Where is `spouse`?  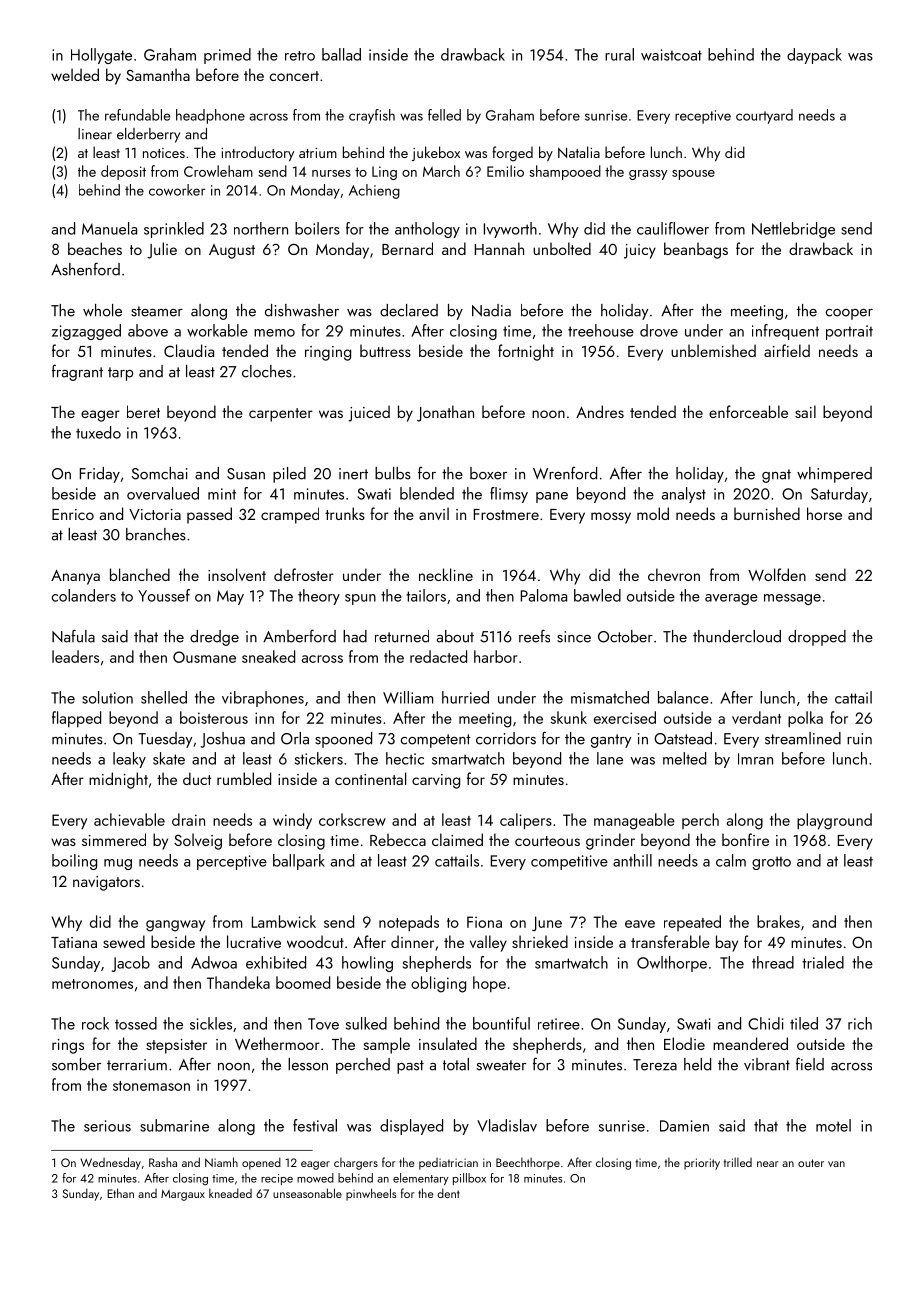
spouse is located at coordinates (693, 175).
